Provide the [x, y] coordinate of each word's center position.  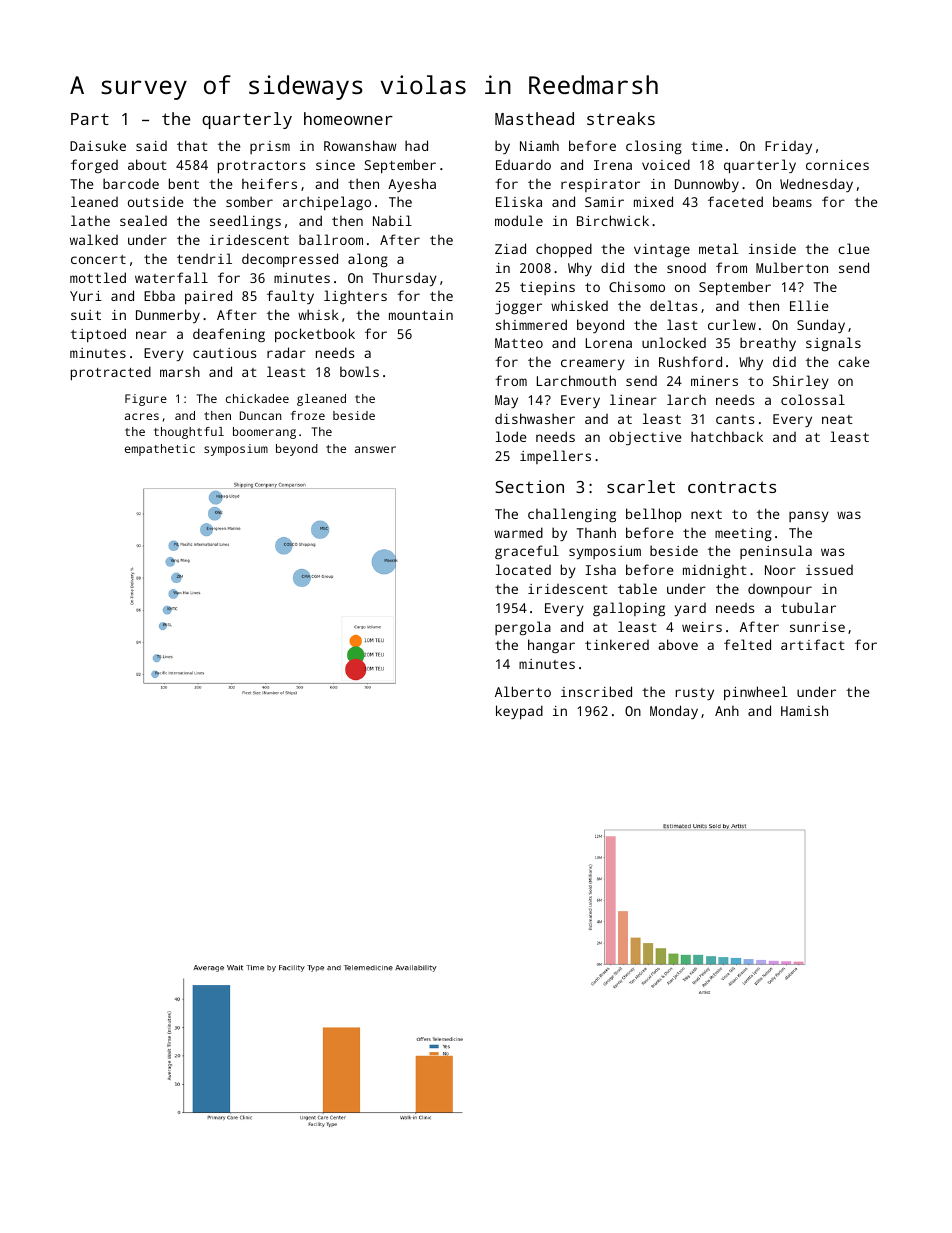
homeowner [348, 118]
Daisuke [98, 145]
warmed [518, 532]
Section [529, 486]
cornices [837, 165]
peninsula [776, 552]
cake [853, 361]
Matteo [519, 343]
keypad [519, 712]
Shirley [801, 382]
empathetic [160, 450]
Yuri [86, 296]
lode [511, 436]
